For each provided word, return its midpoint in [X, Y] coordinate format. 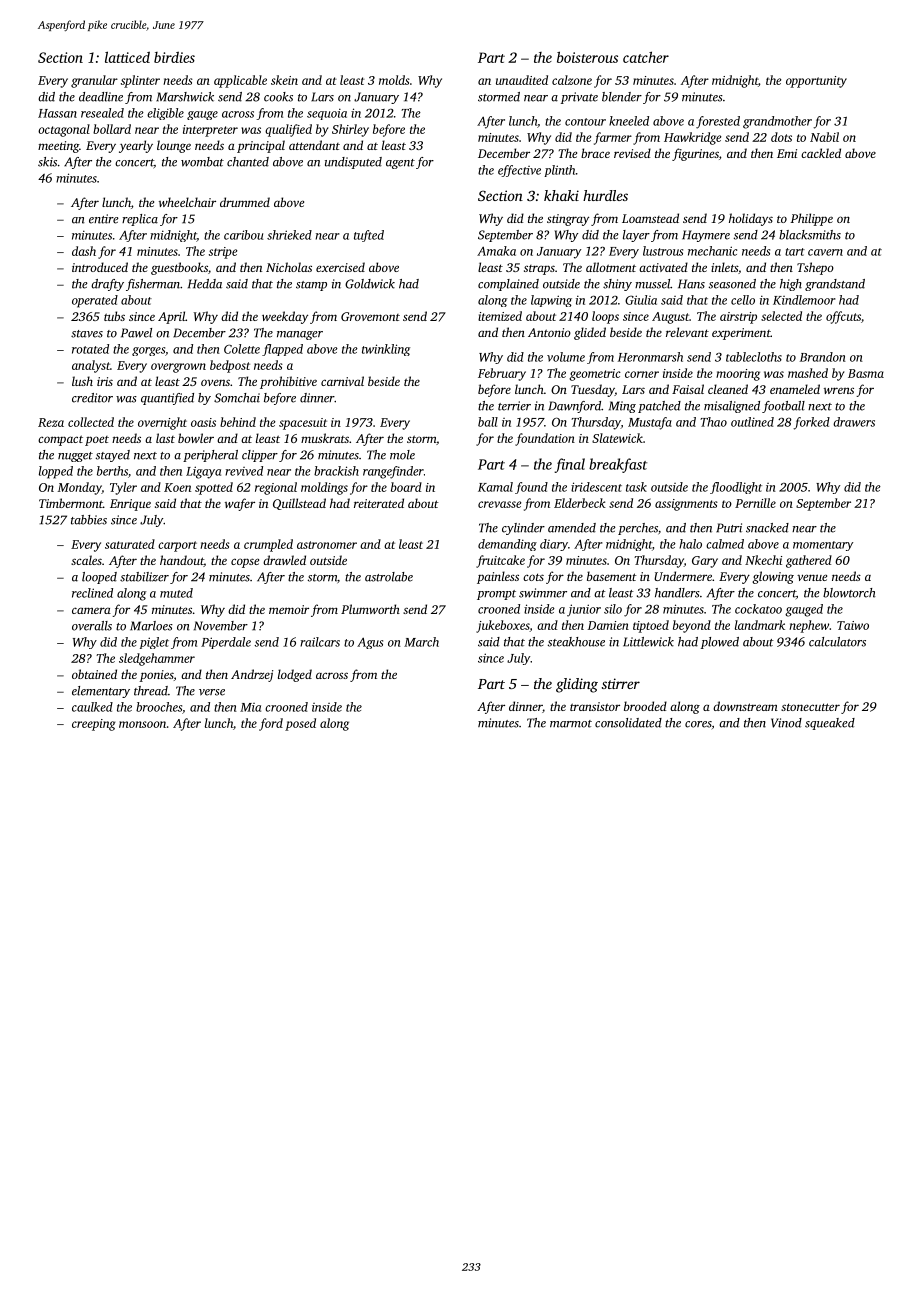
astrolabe [389, 577]
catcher [646, 57]
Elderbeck [580, 503]
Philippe [811, 219]
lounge [174, 146]
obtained [94, 674]
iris [105, 381]
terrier [514, 406]
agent [400, 164]
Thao [713, 422]
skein [284, 80]
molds [394, 80]
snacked [767, 528]
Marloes [151, 626]
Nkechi [763, 560]
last [165, 438]
